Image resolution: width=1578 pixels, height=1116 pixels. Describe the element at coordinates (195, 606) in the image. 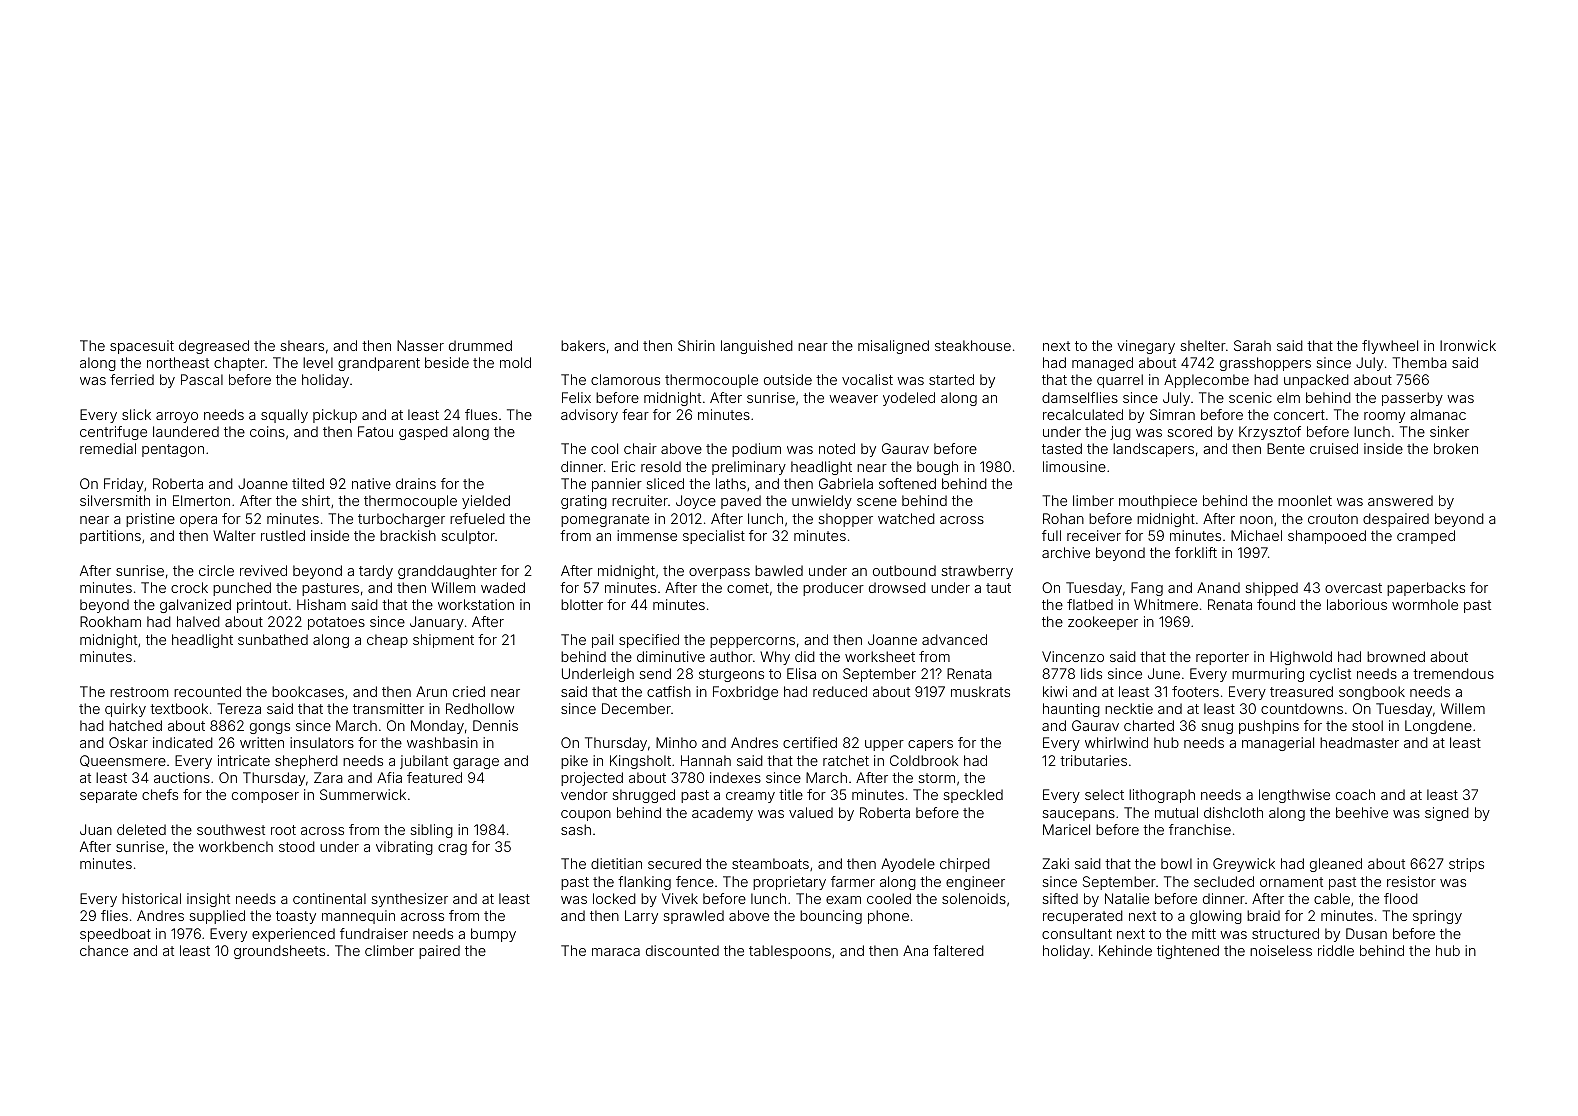

I see `galvanized` at that location.
